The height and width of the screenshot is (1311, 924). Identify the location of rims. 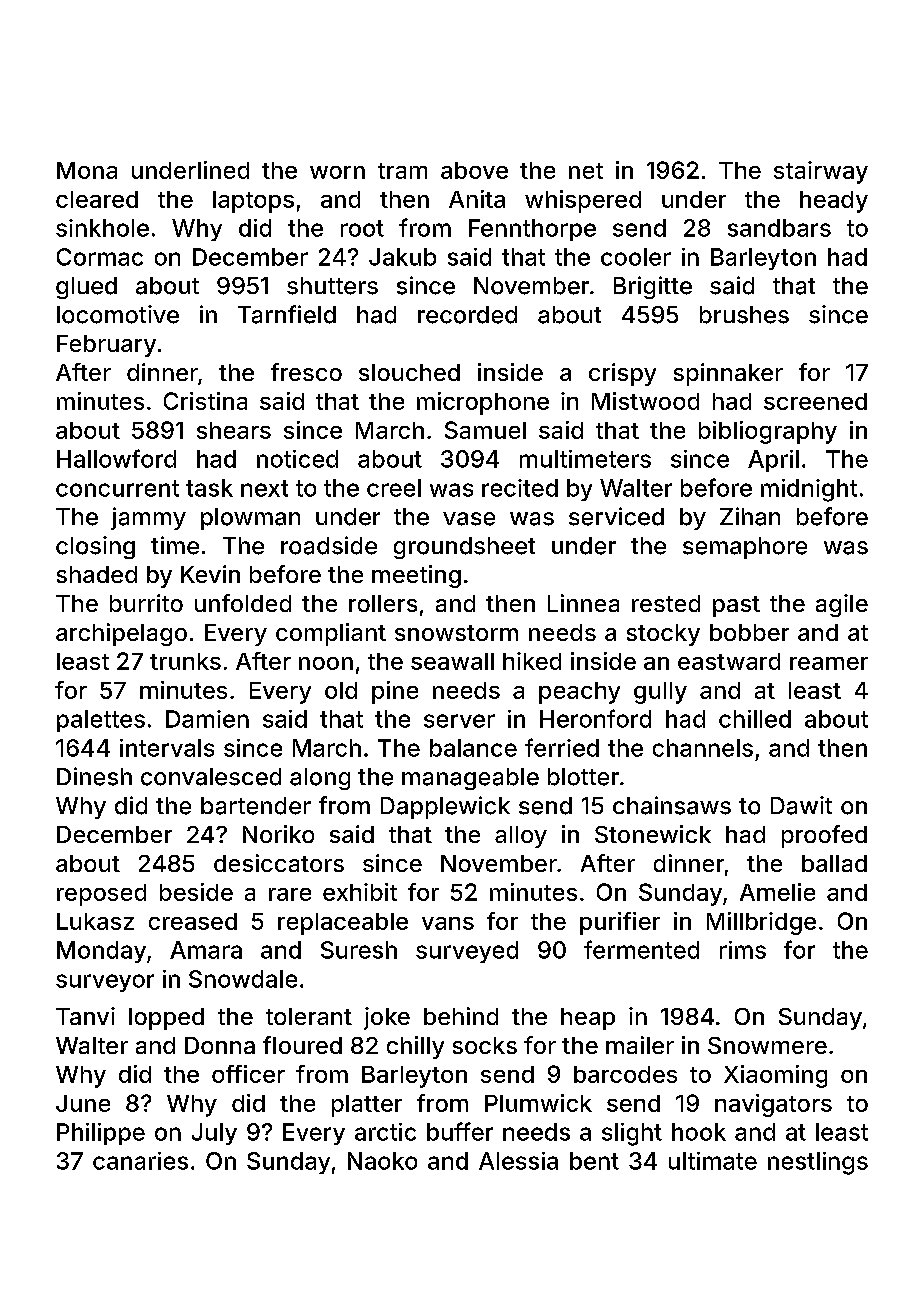
(743, 950).
